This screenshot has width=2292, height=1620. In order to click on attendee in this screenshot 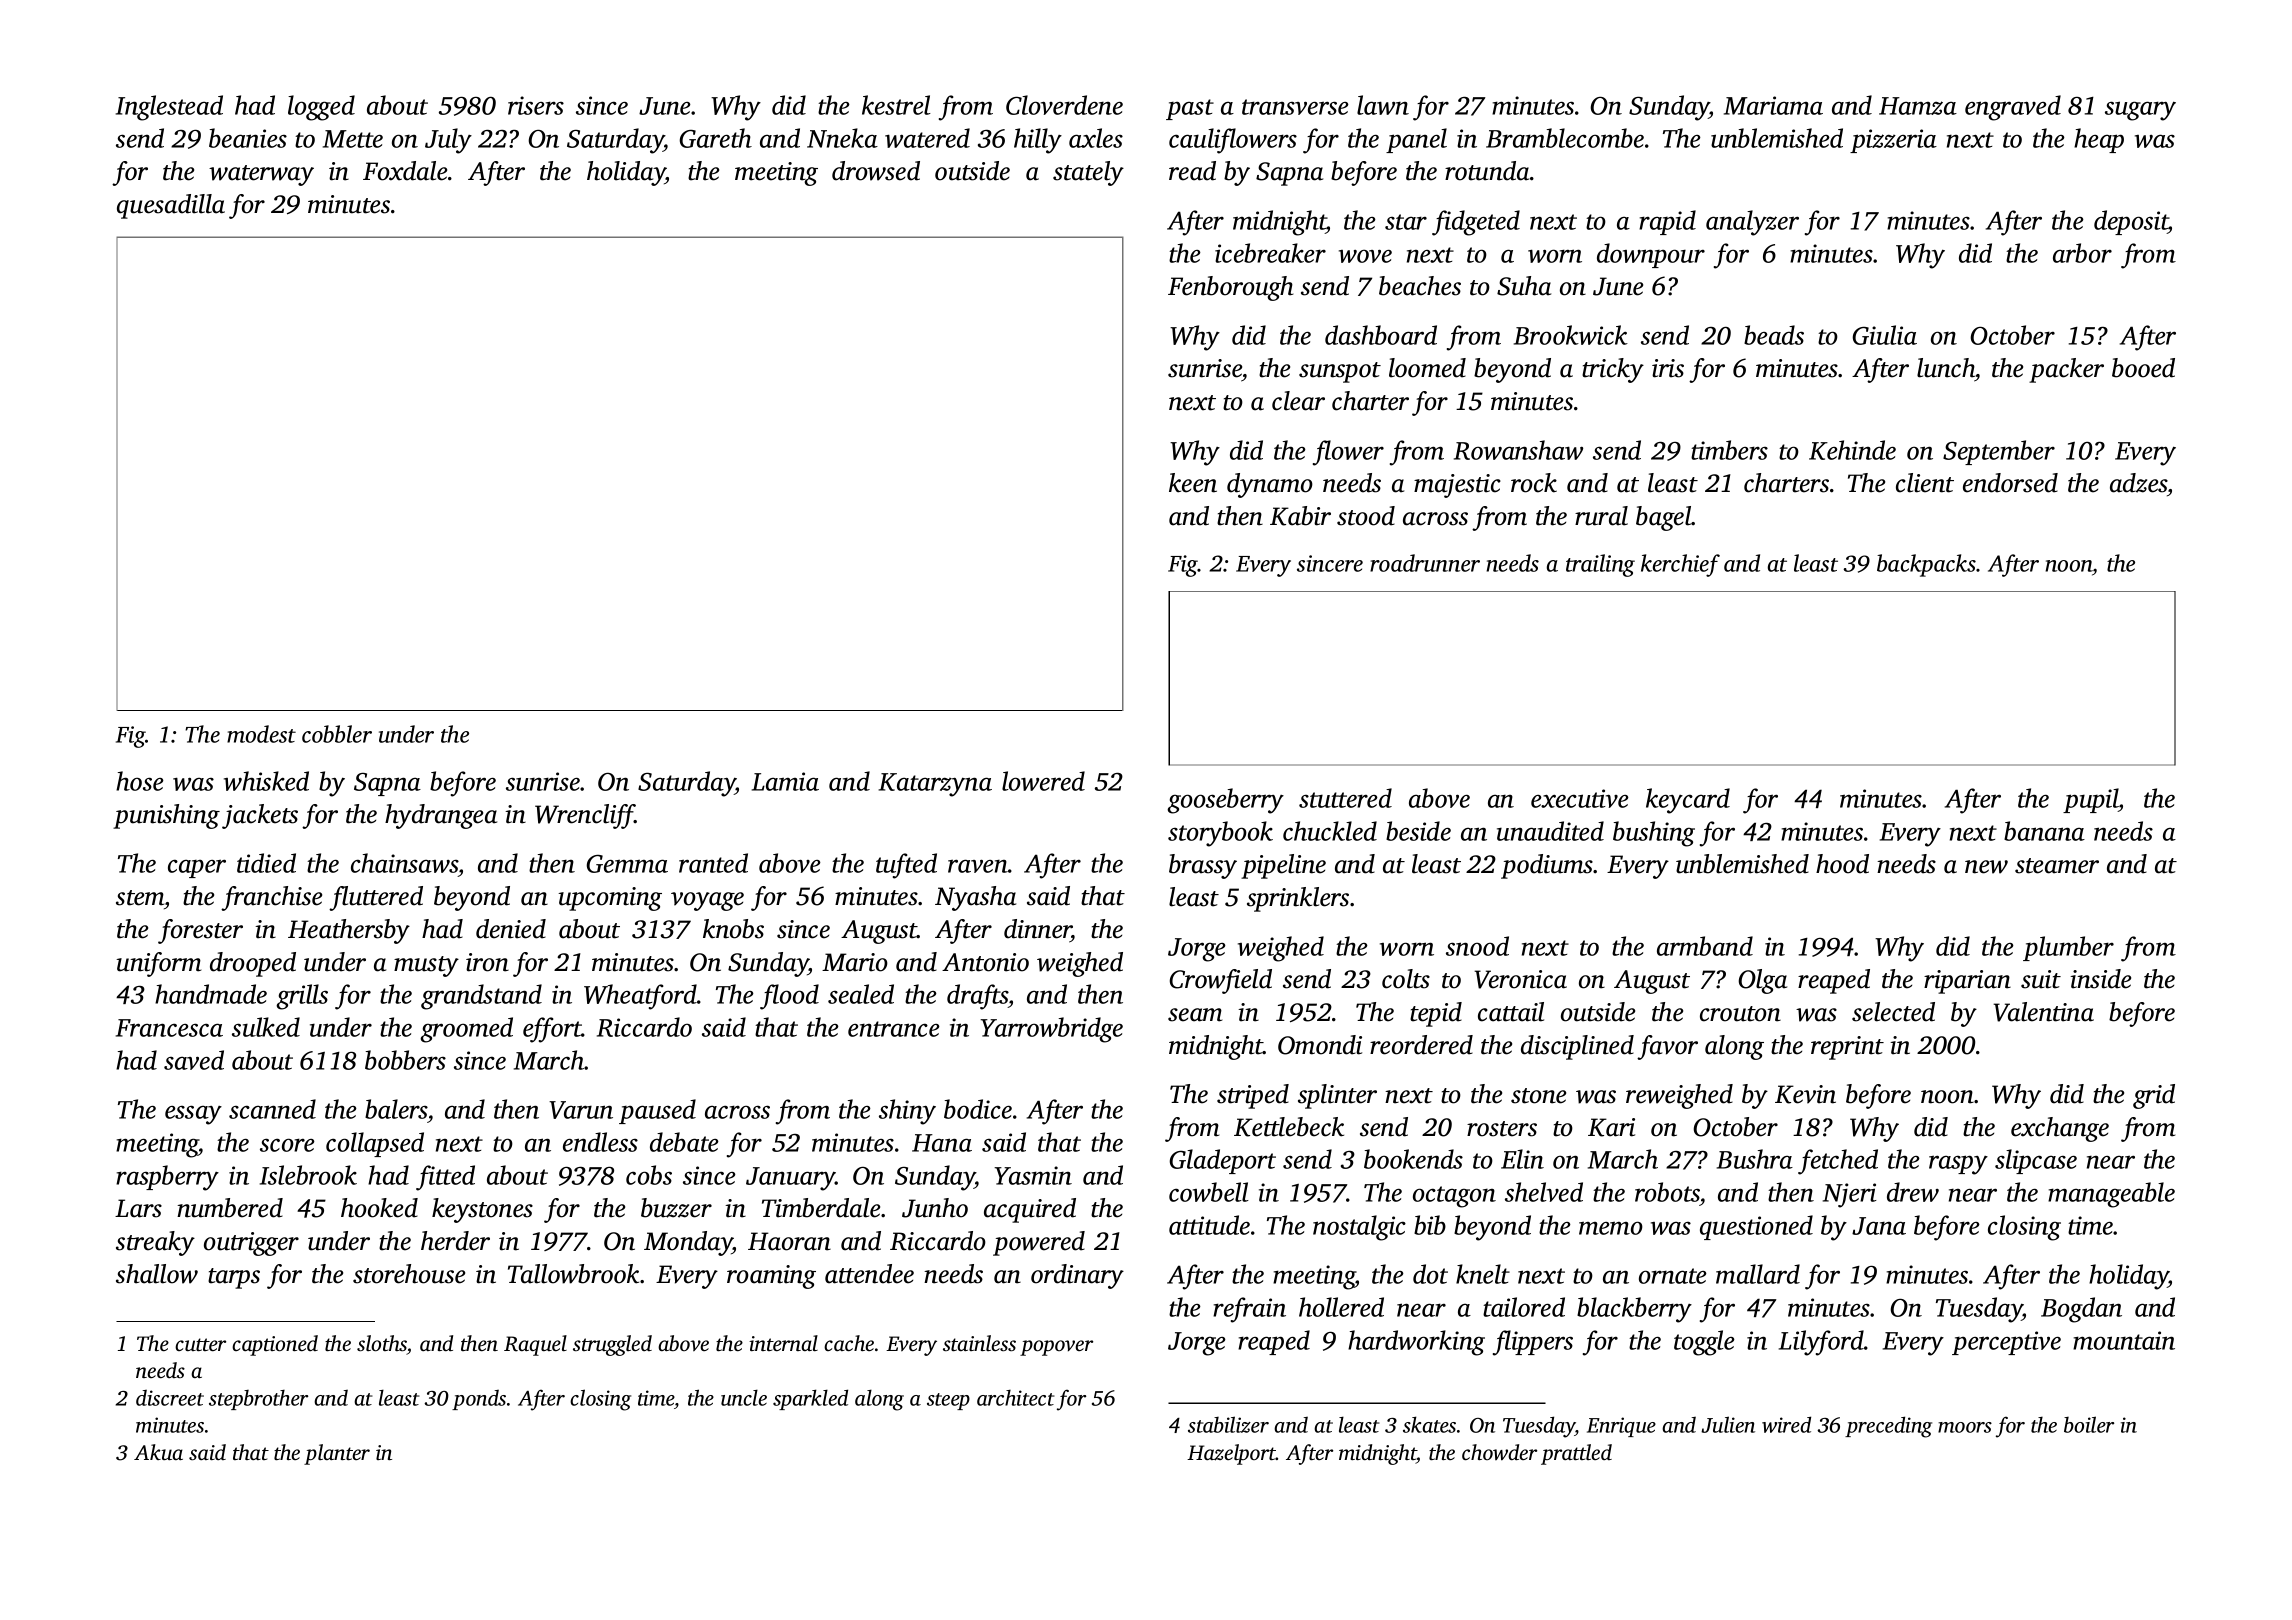, I will do `click(869, 1274)`.
